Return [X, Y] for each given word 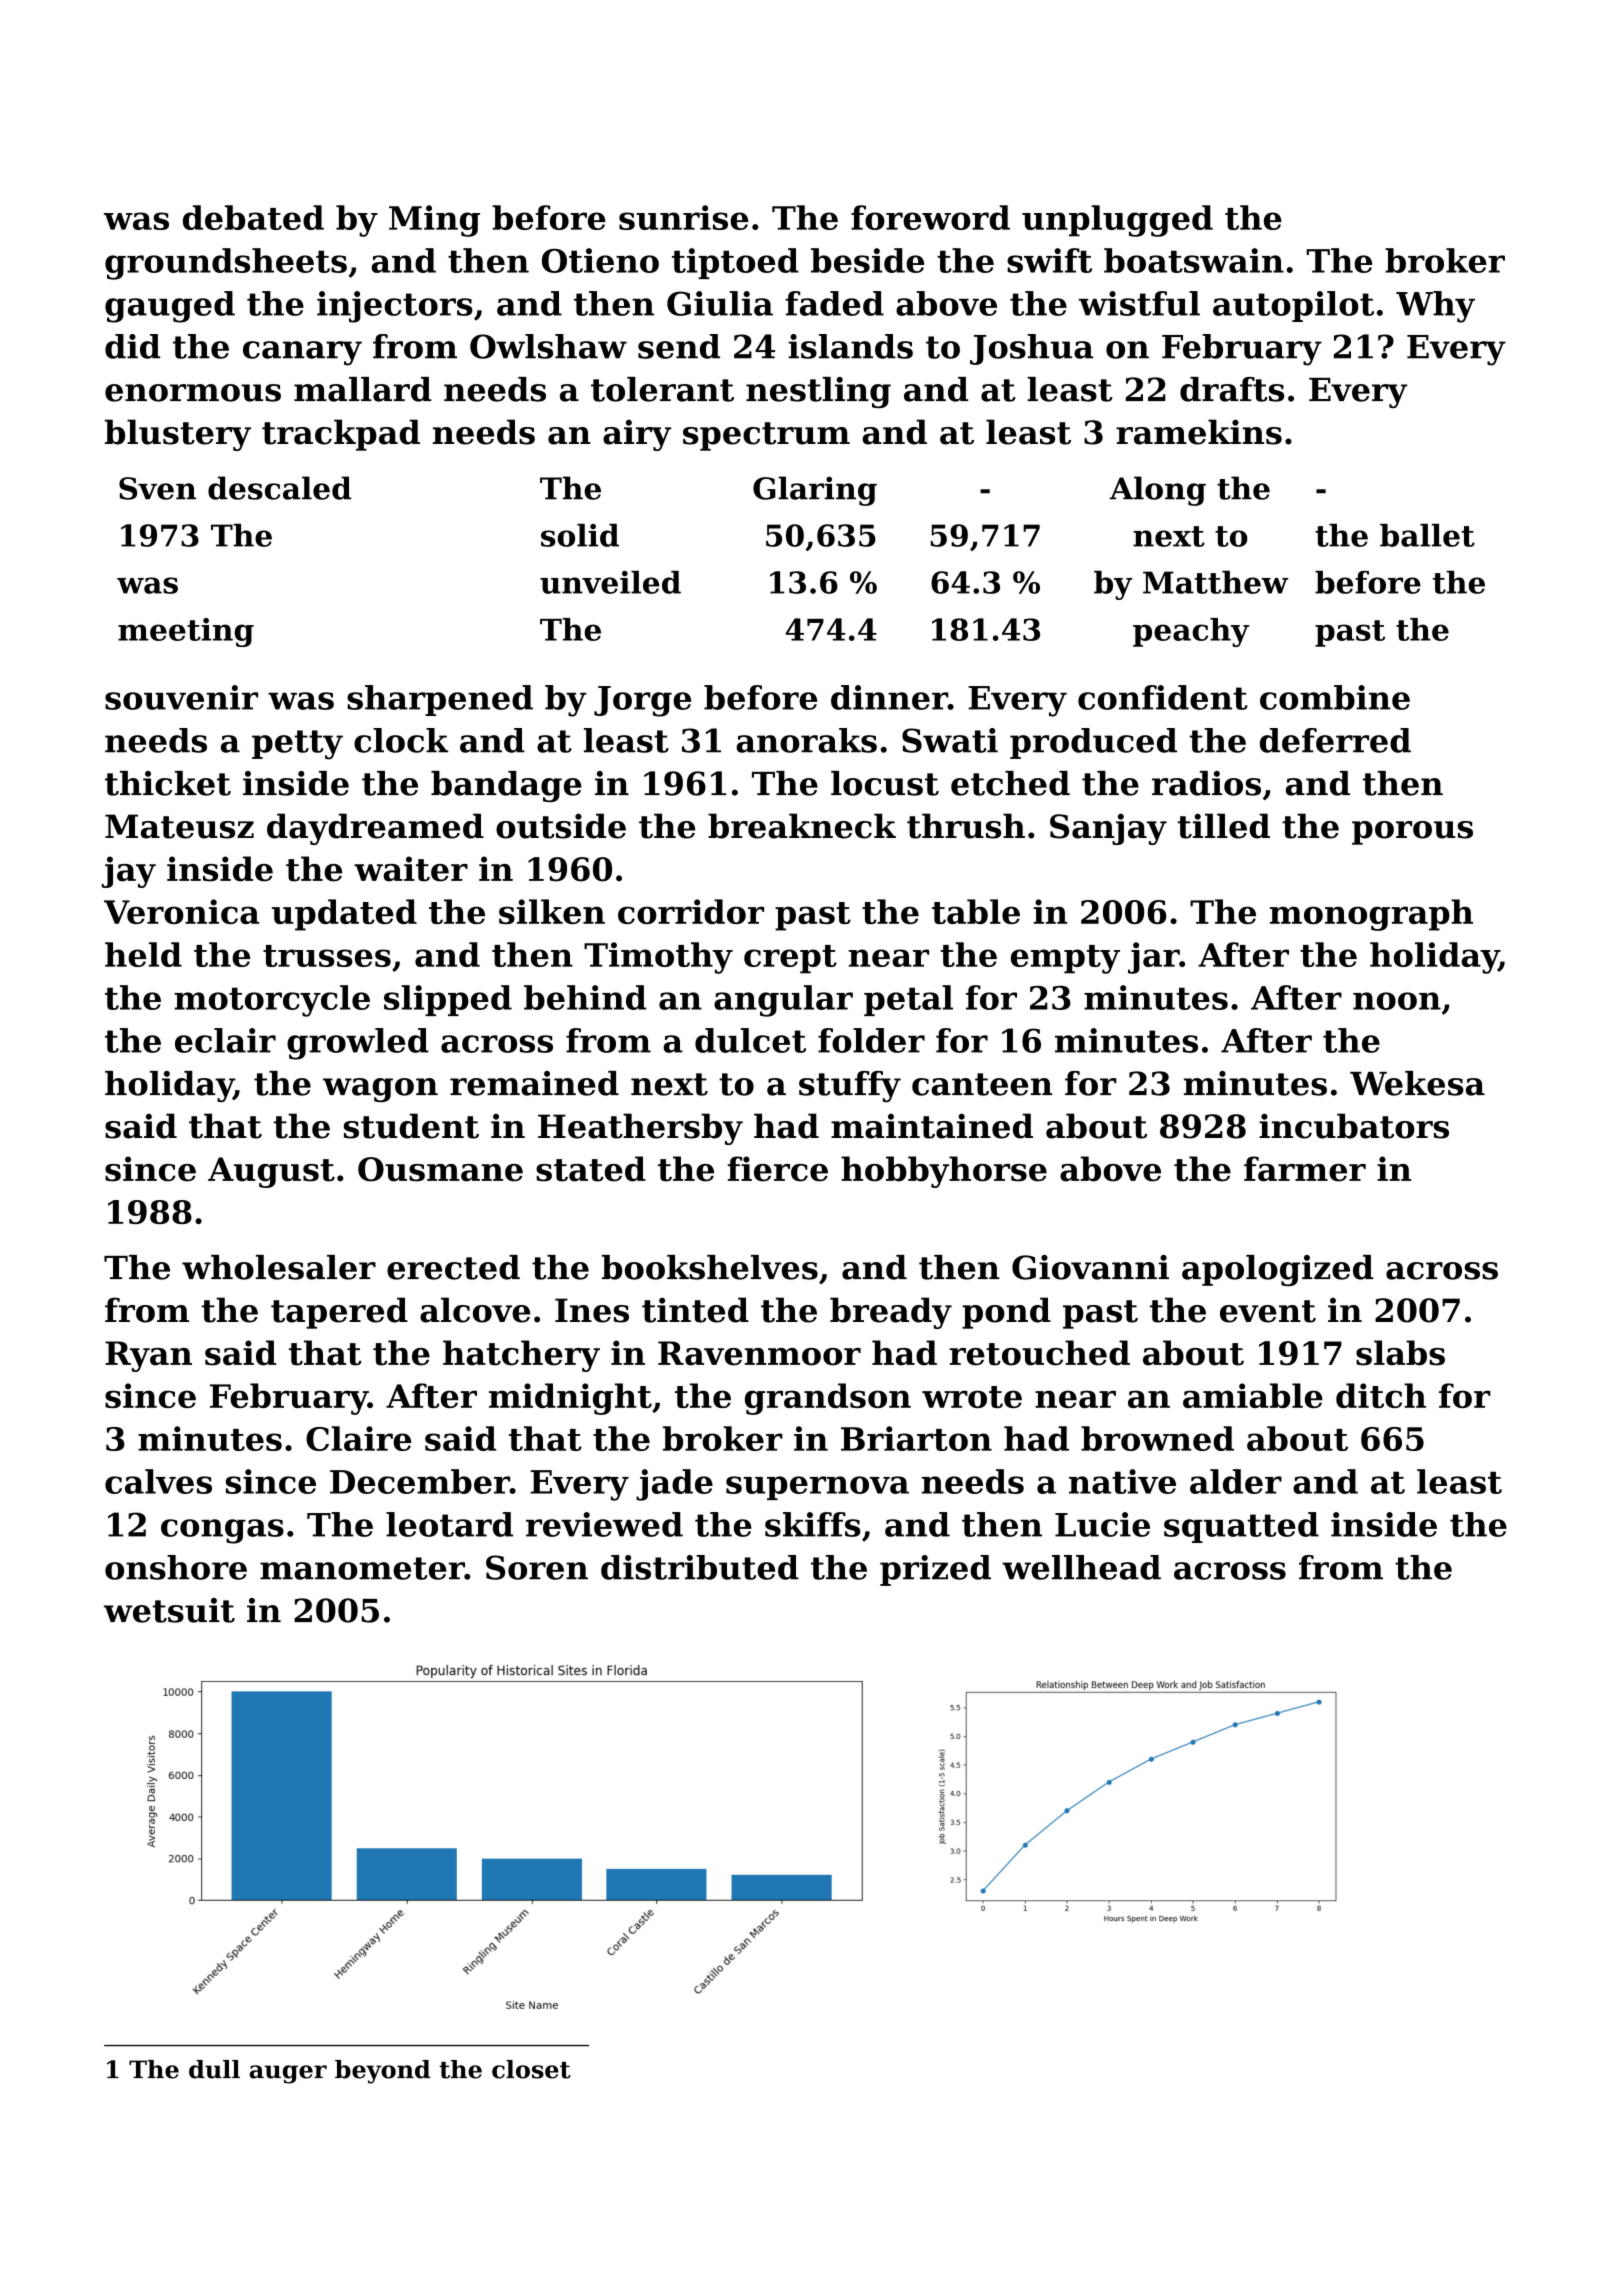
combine [1335, 697]
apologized [1277, 1270]
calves [158, 1481]
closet [531, 2069]
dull [214, 2069]
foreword [930, 217]
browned [1157, 1438]
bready [891, 1313]
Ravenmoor [759, 1353]
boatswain [1194, 260]
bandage [506, 786]
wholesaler [279, 1267]
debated [253, 217]
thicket [168, 783]
